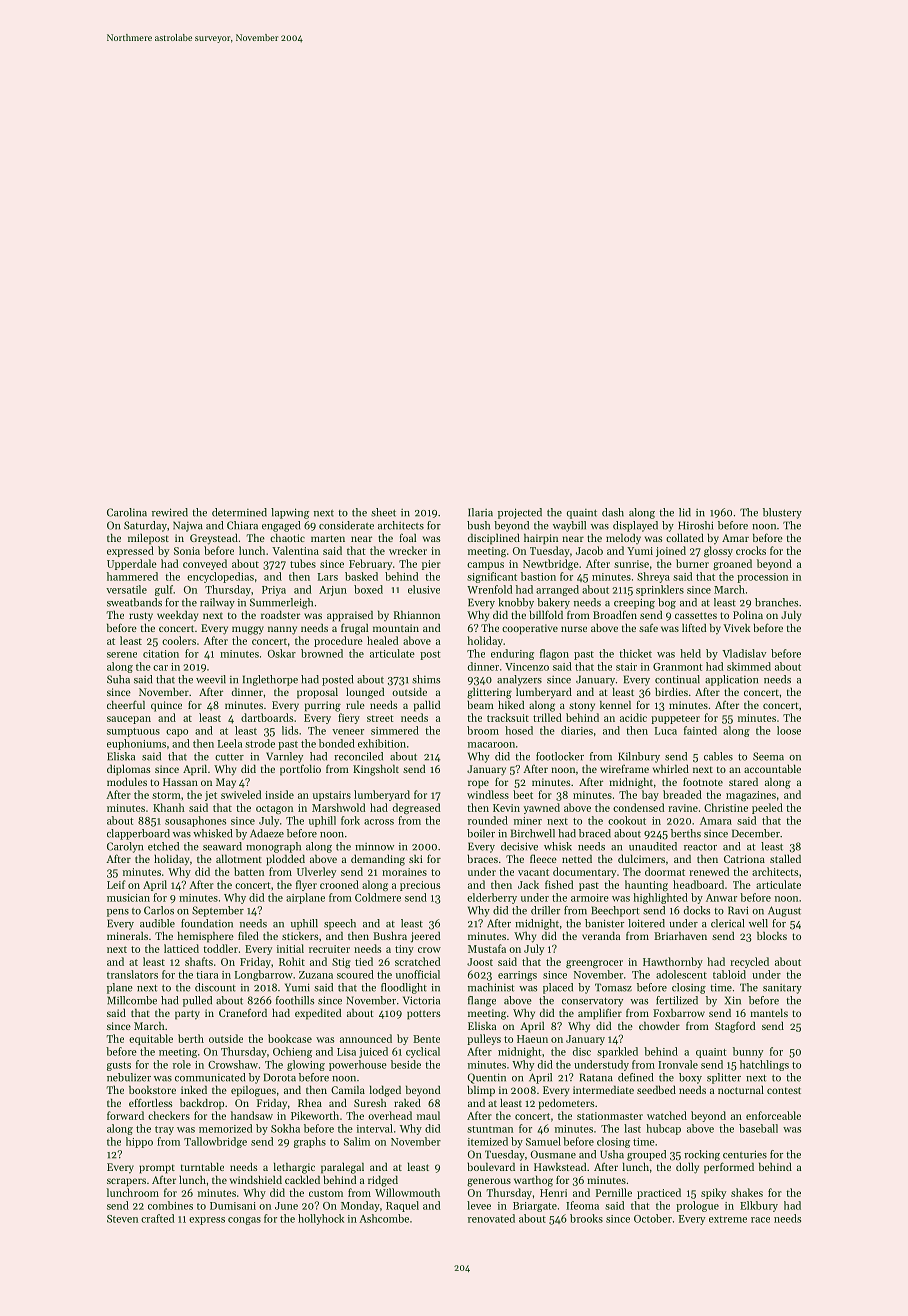 The image size is (908, 1316). Describe the element at coordinates (728, 1219) in the document. I see `extreme` at that location.
